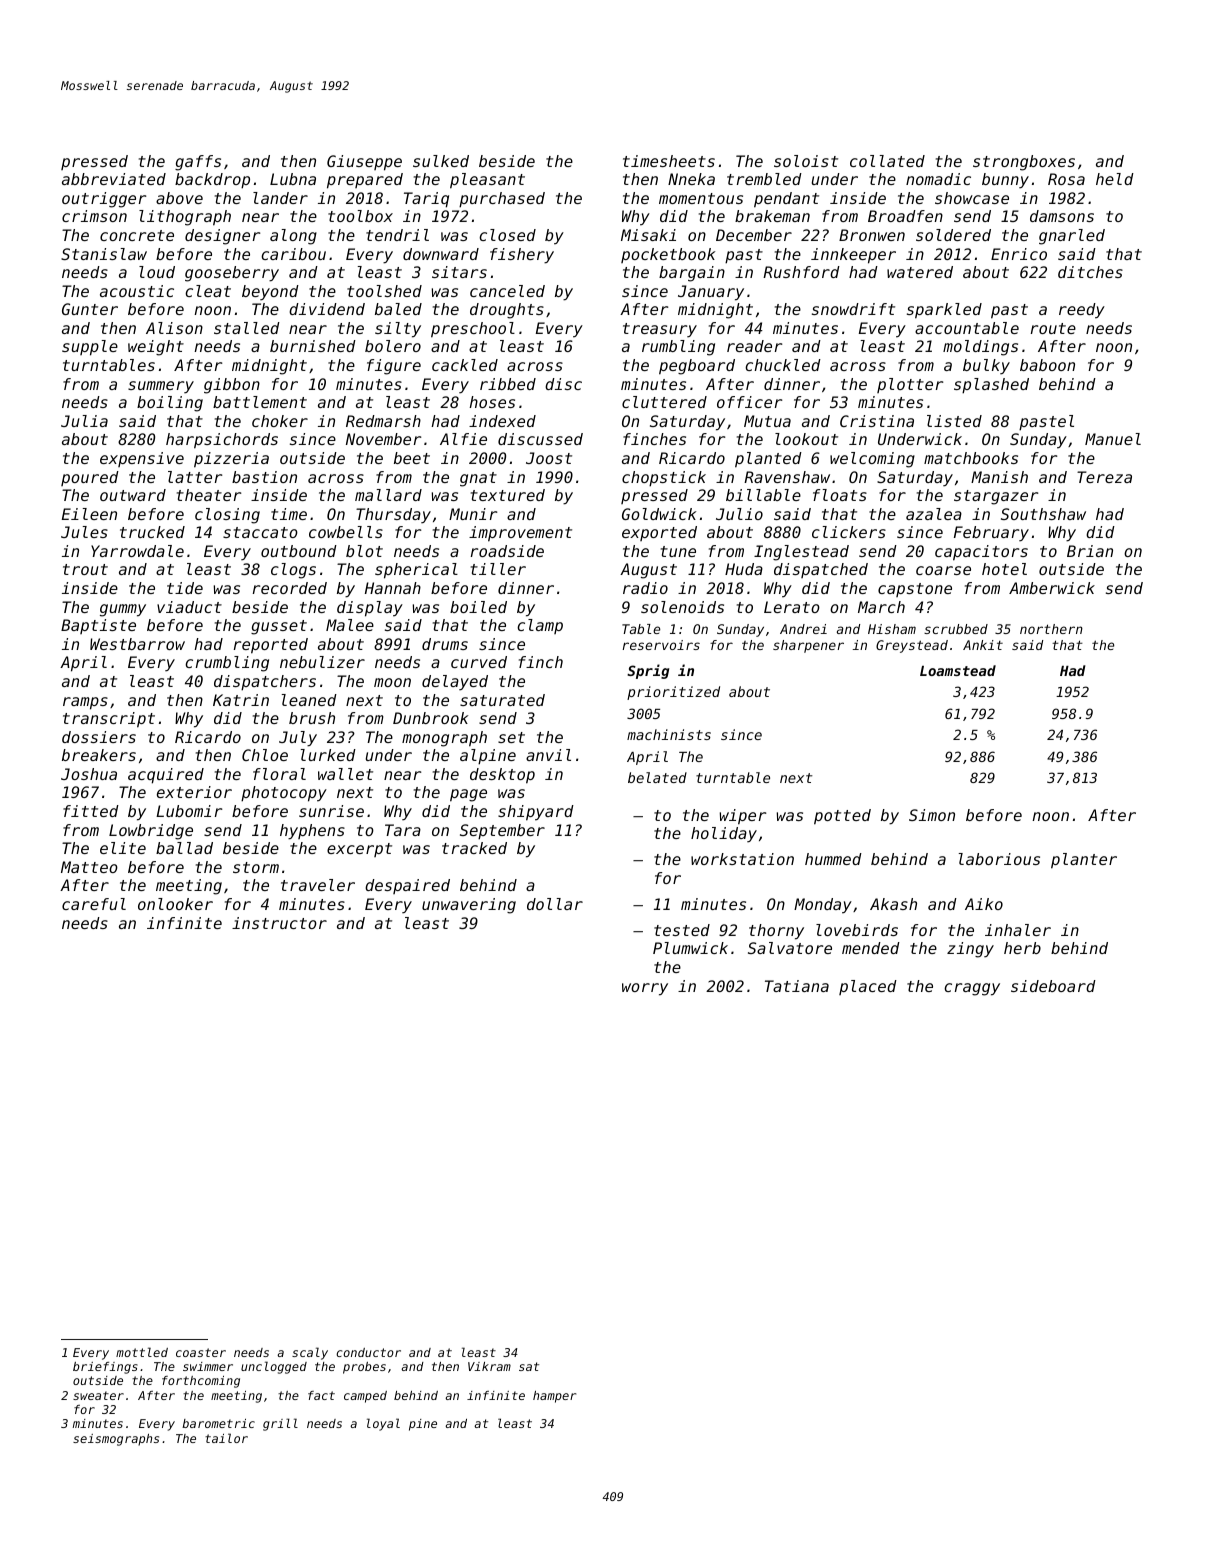 This screenshot has height=1559, width=1205. What do you see at coordinates (691, 179) in the screenshot?
I see `Nneka` at bounding box center [691, 179].
